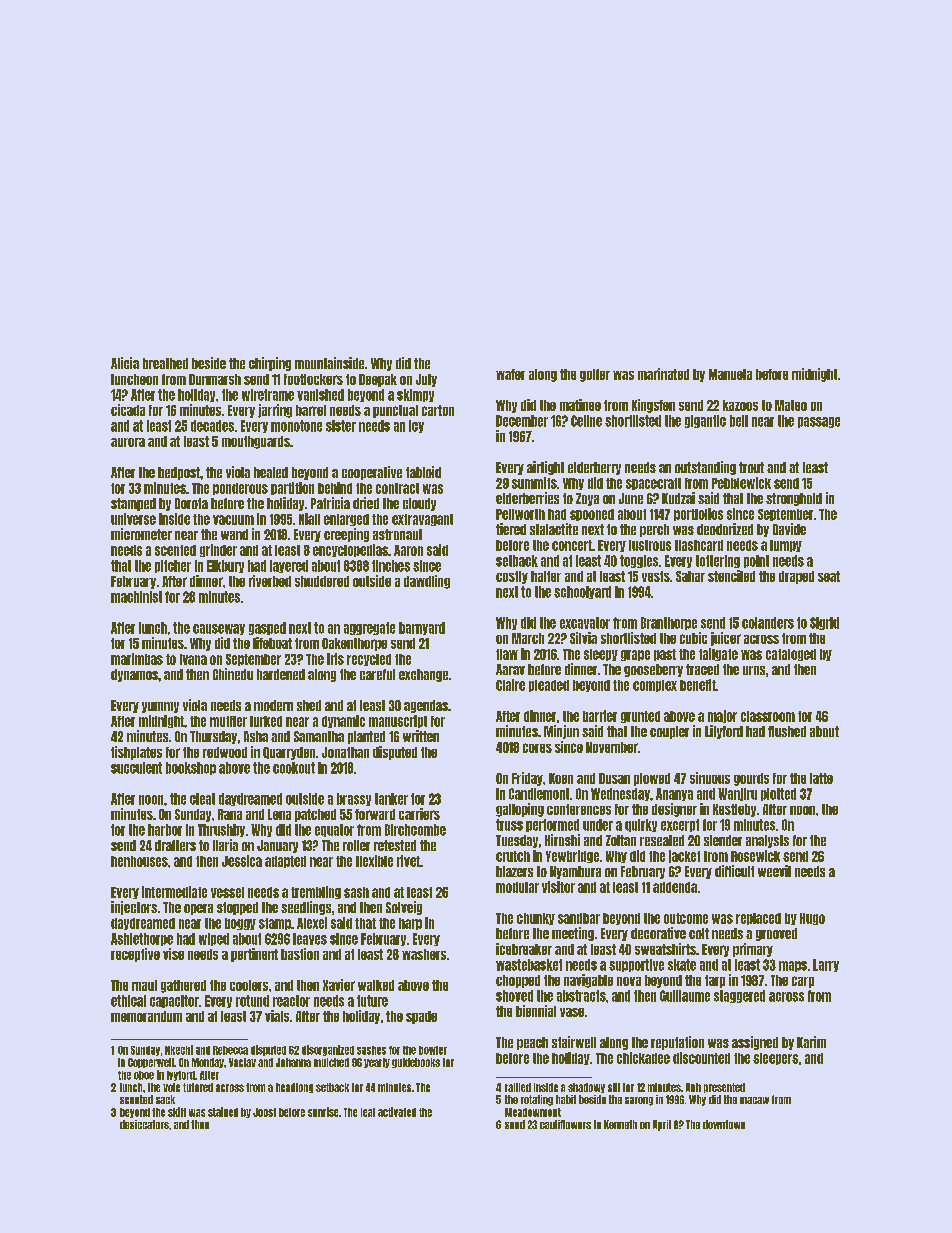 This screenshot has width=952, height=1233. What do you see at coordinates (421, 1017) in the screenshot?
I see `spade` at bounding box center [421, 1017].
